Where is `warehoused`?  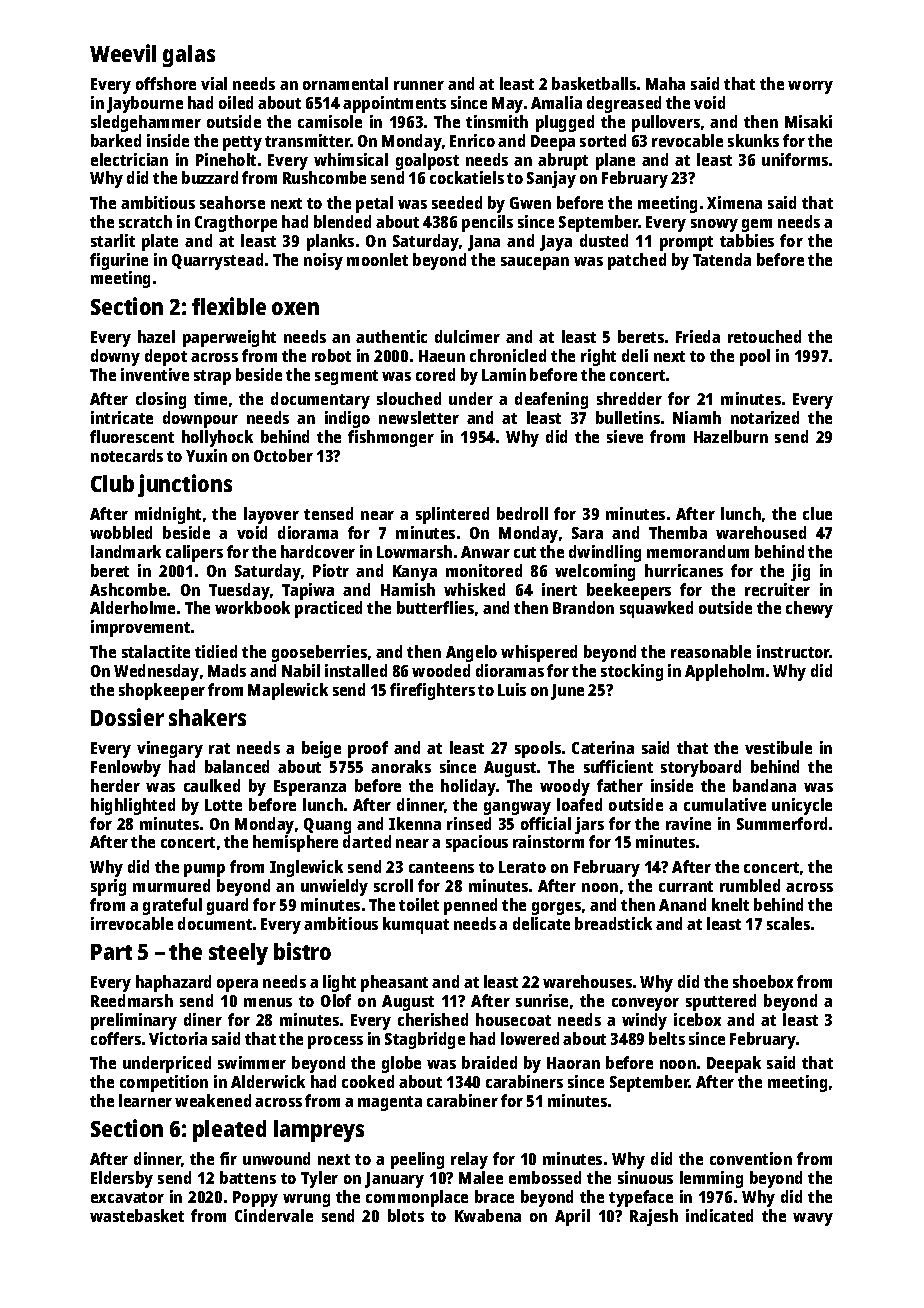
warehoused is located at coordinates (761, 532).
